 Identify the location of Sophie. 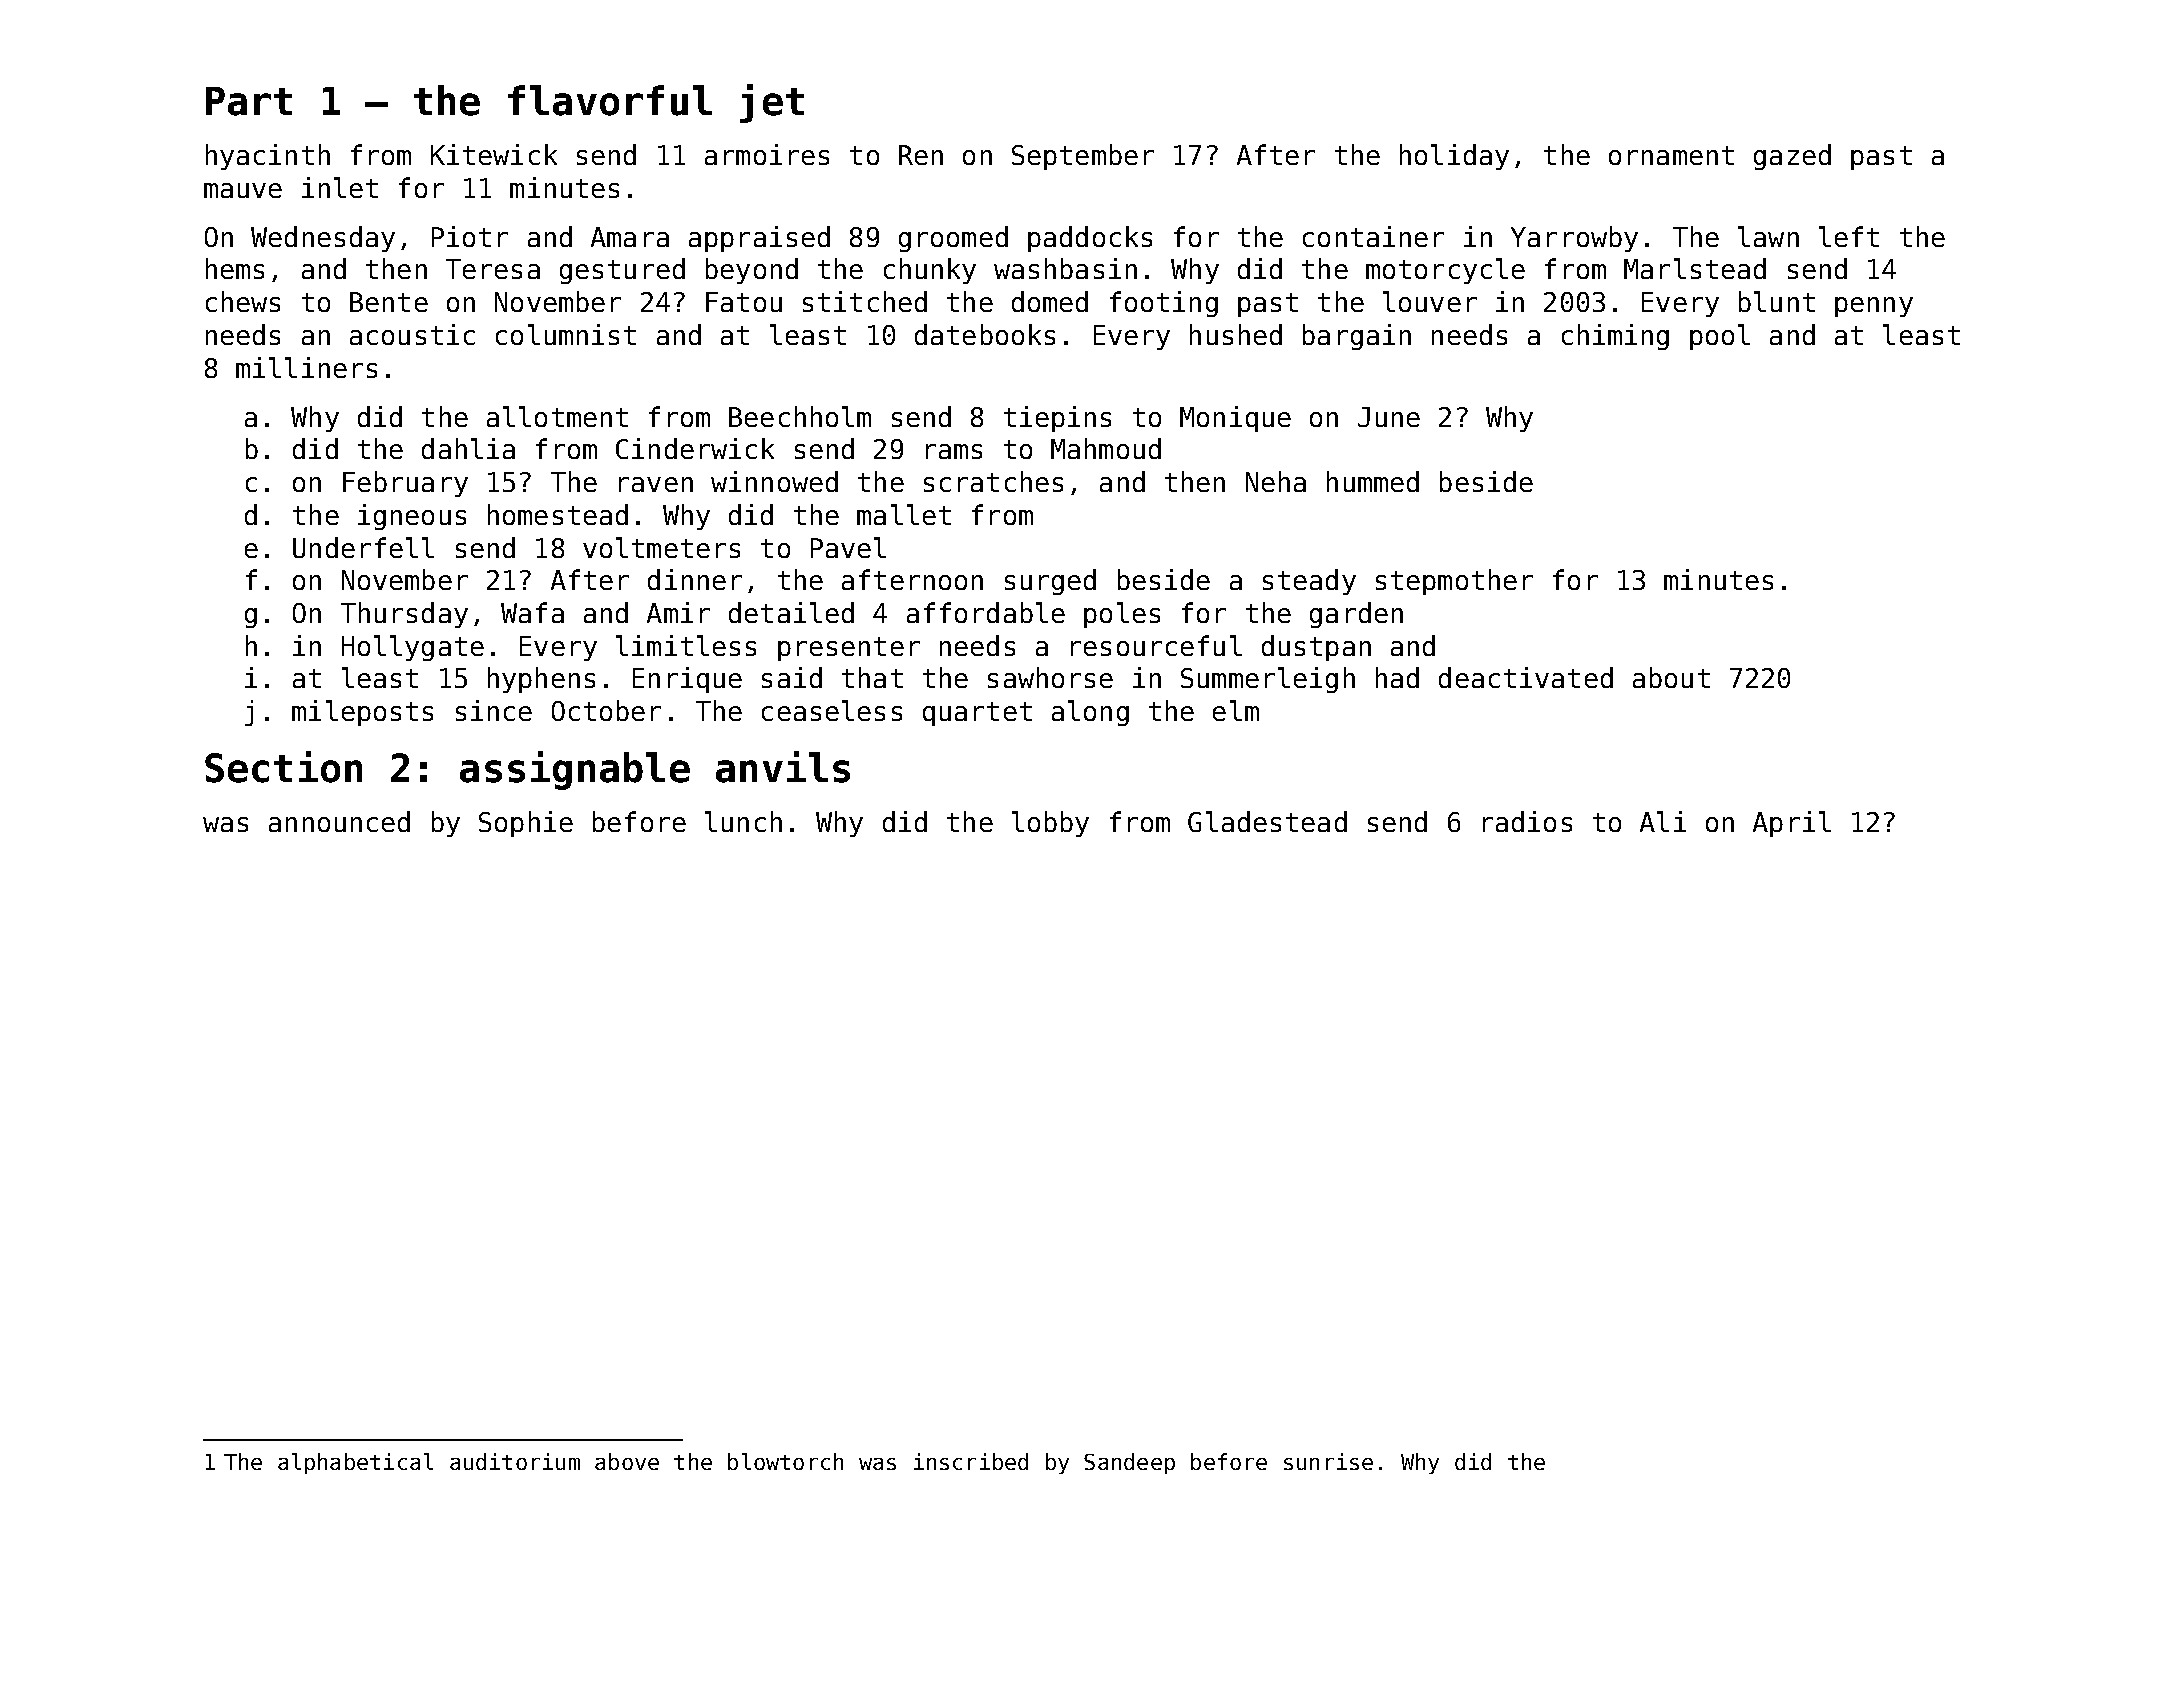
(526, 824).
